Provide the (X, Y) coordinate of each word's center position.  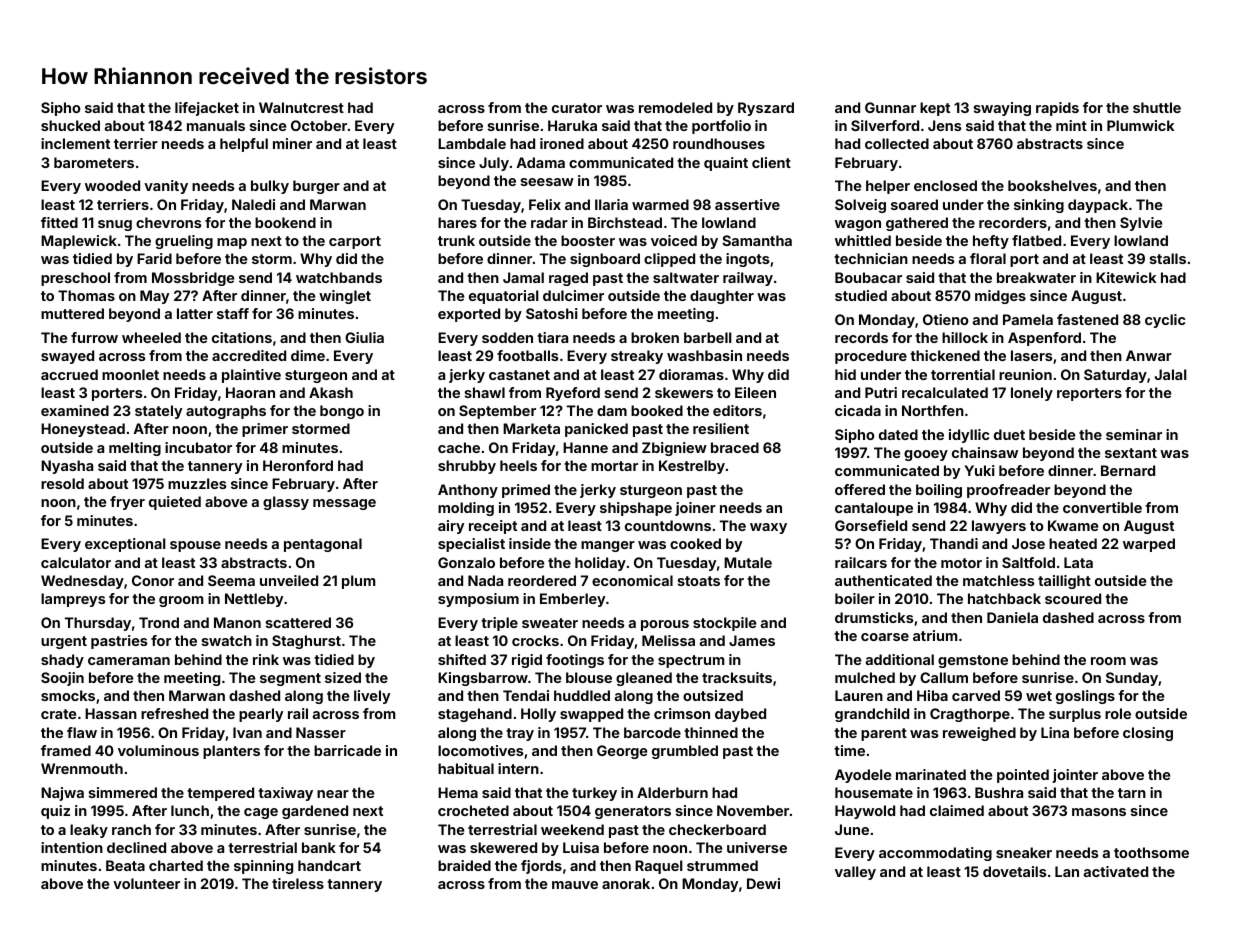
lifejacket (207, 109)
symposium (478, 600)
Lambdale (472, 143)
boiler (855, 598)
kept (935, 109)
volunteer (146, 883)
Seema (231, 580)
